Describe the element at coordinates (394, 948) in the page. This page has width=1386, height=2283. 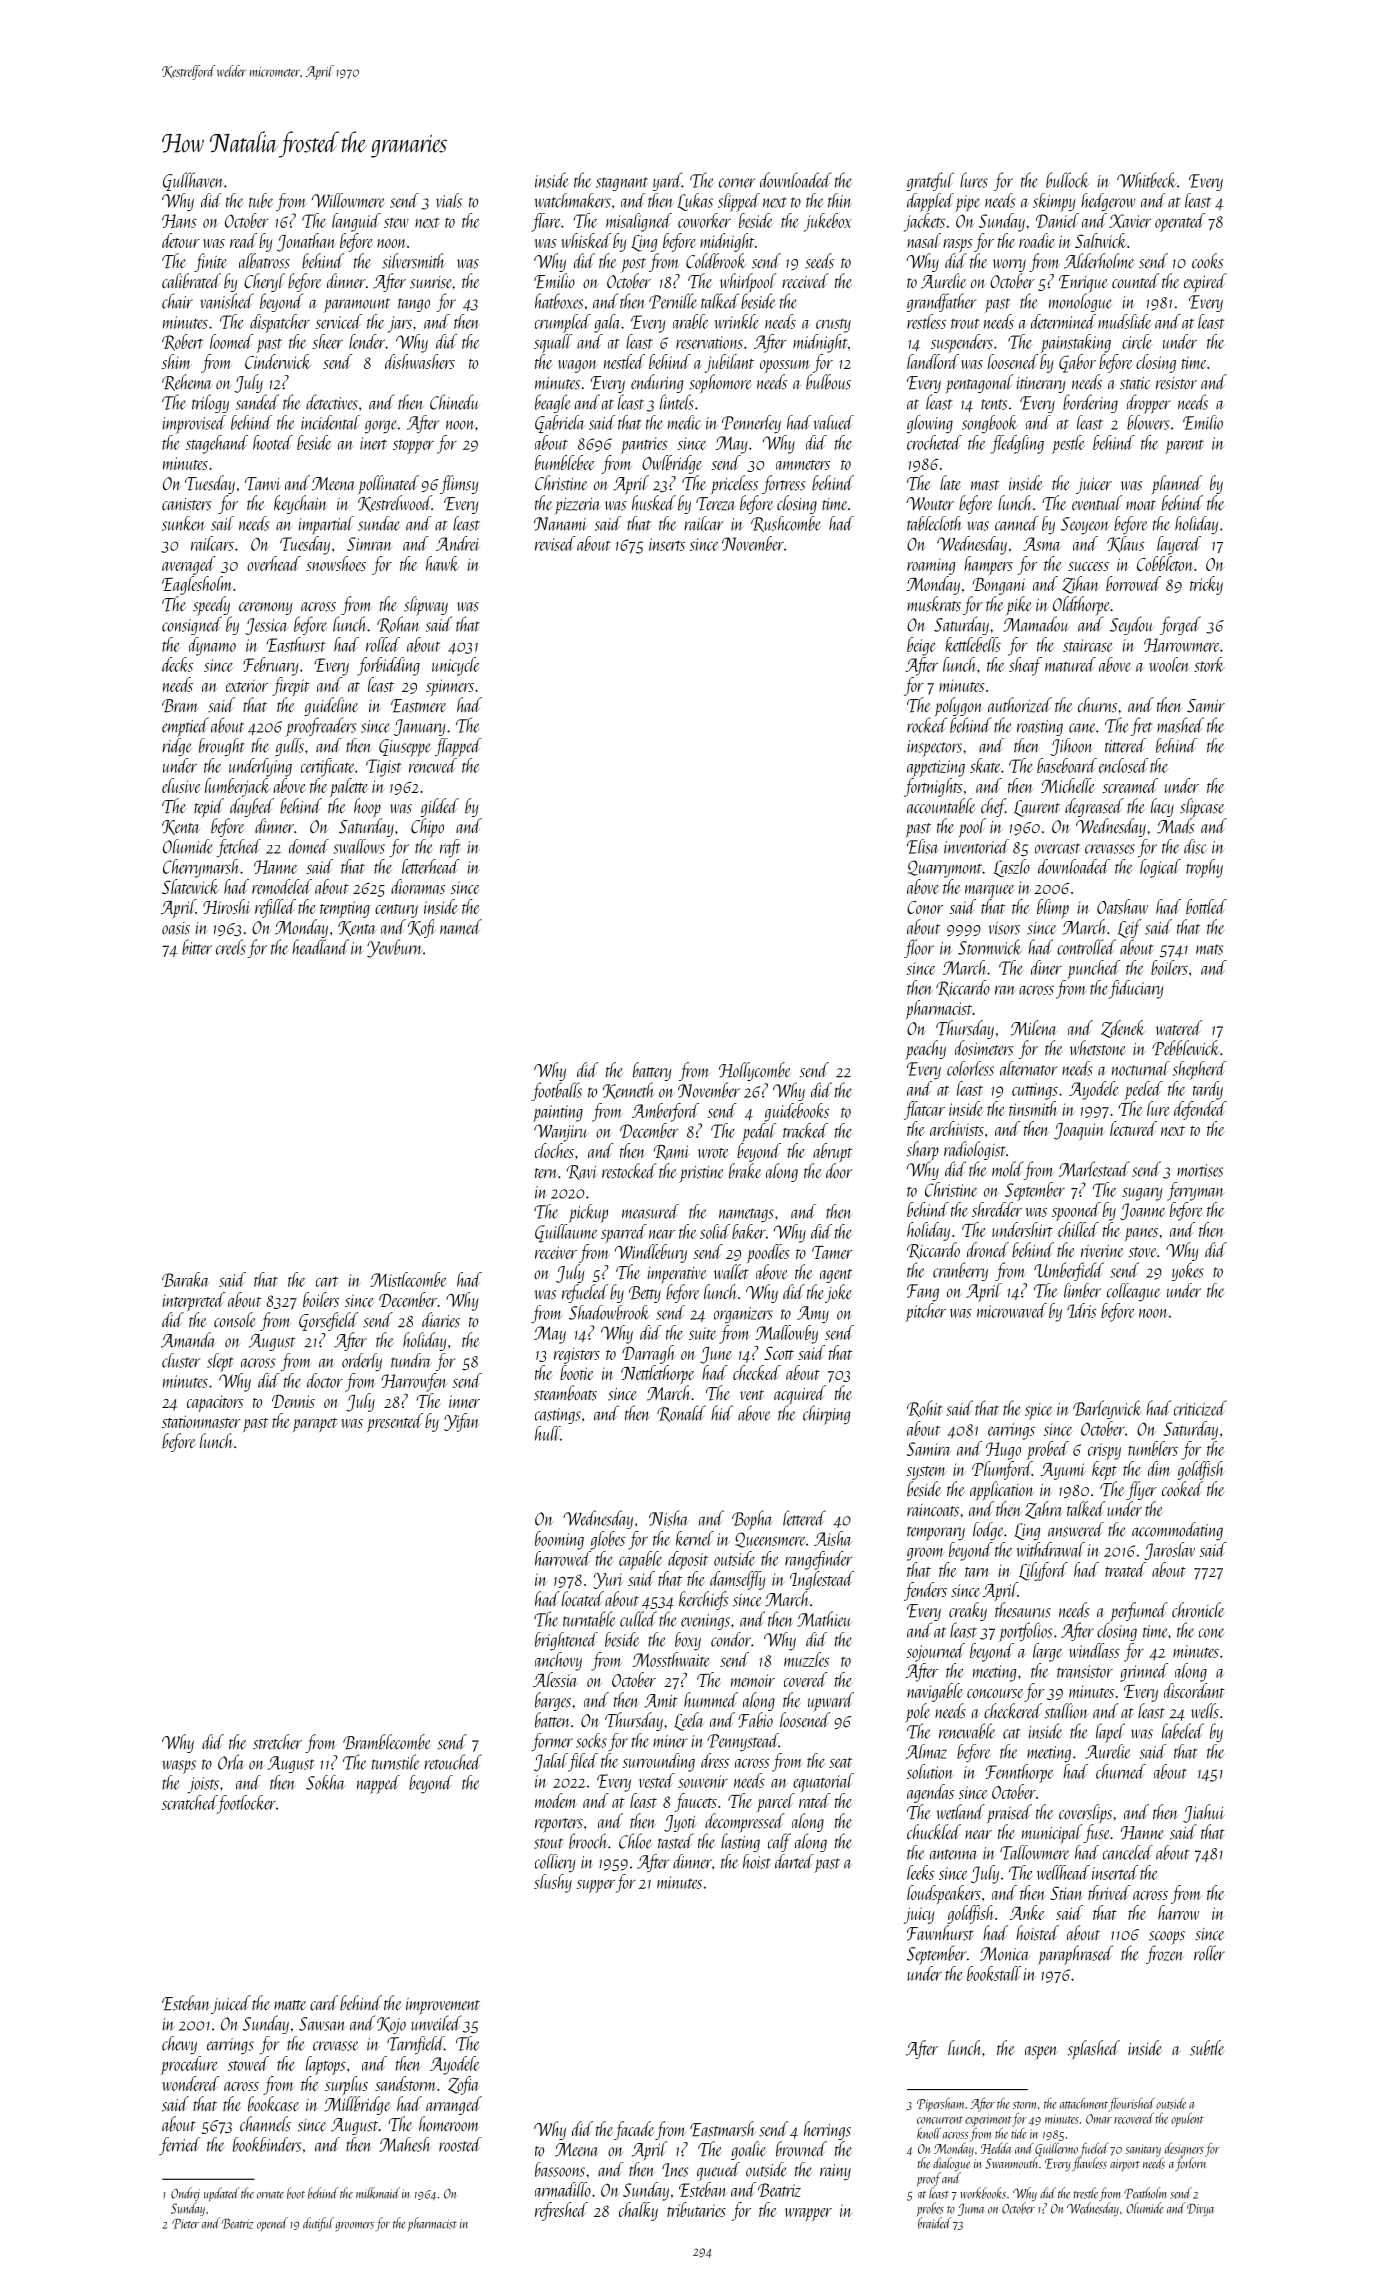
I see `Yewburn` at that location.
